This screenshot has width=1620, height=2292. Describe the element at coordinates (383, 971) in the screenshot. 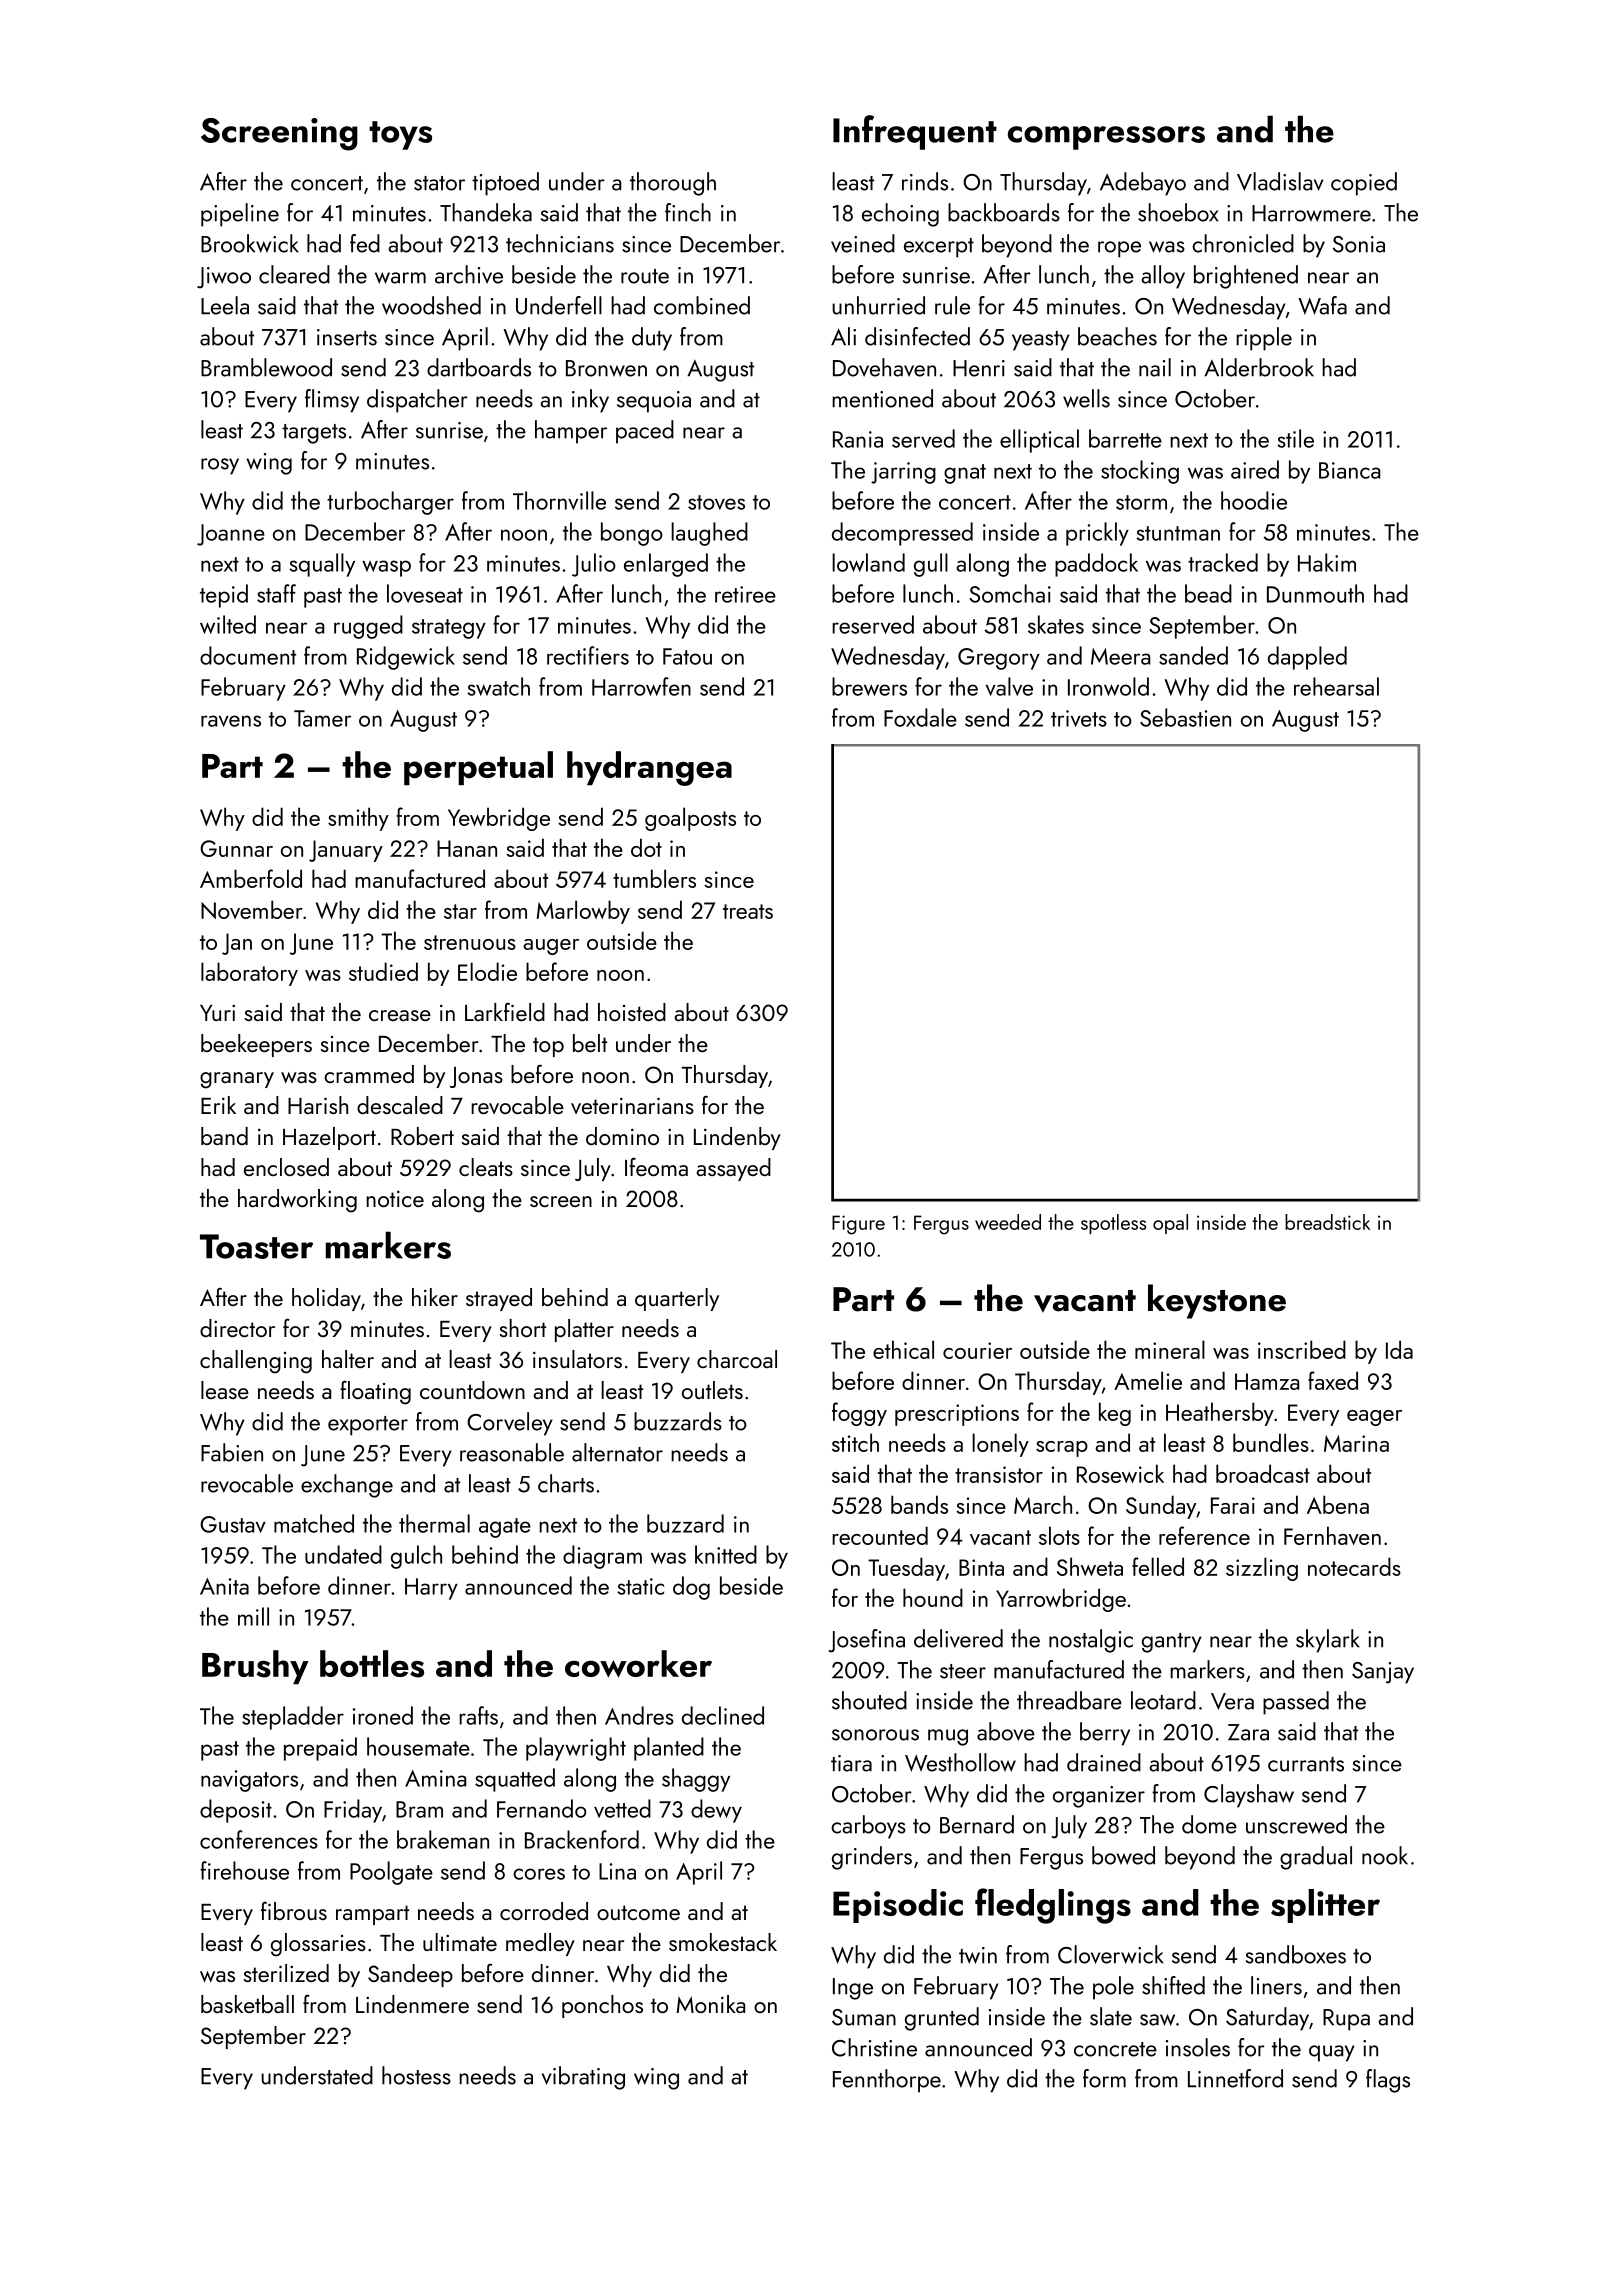

I see `studied` at that location.
